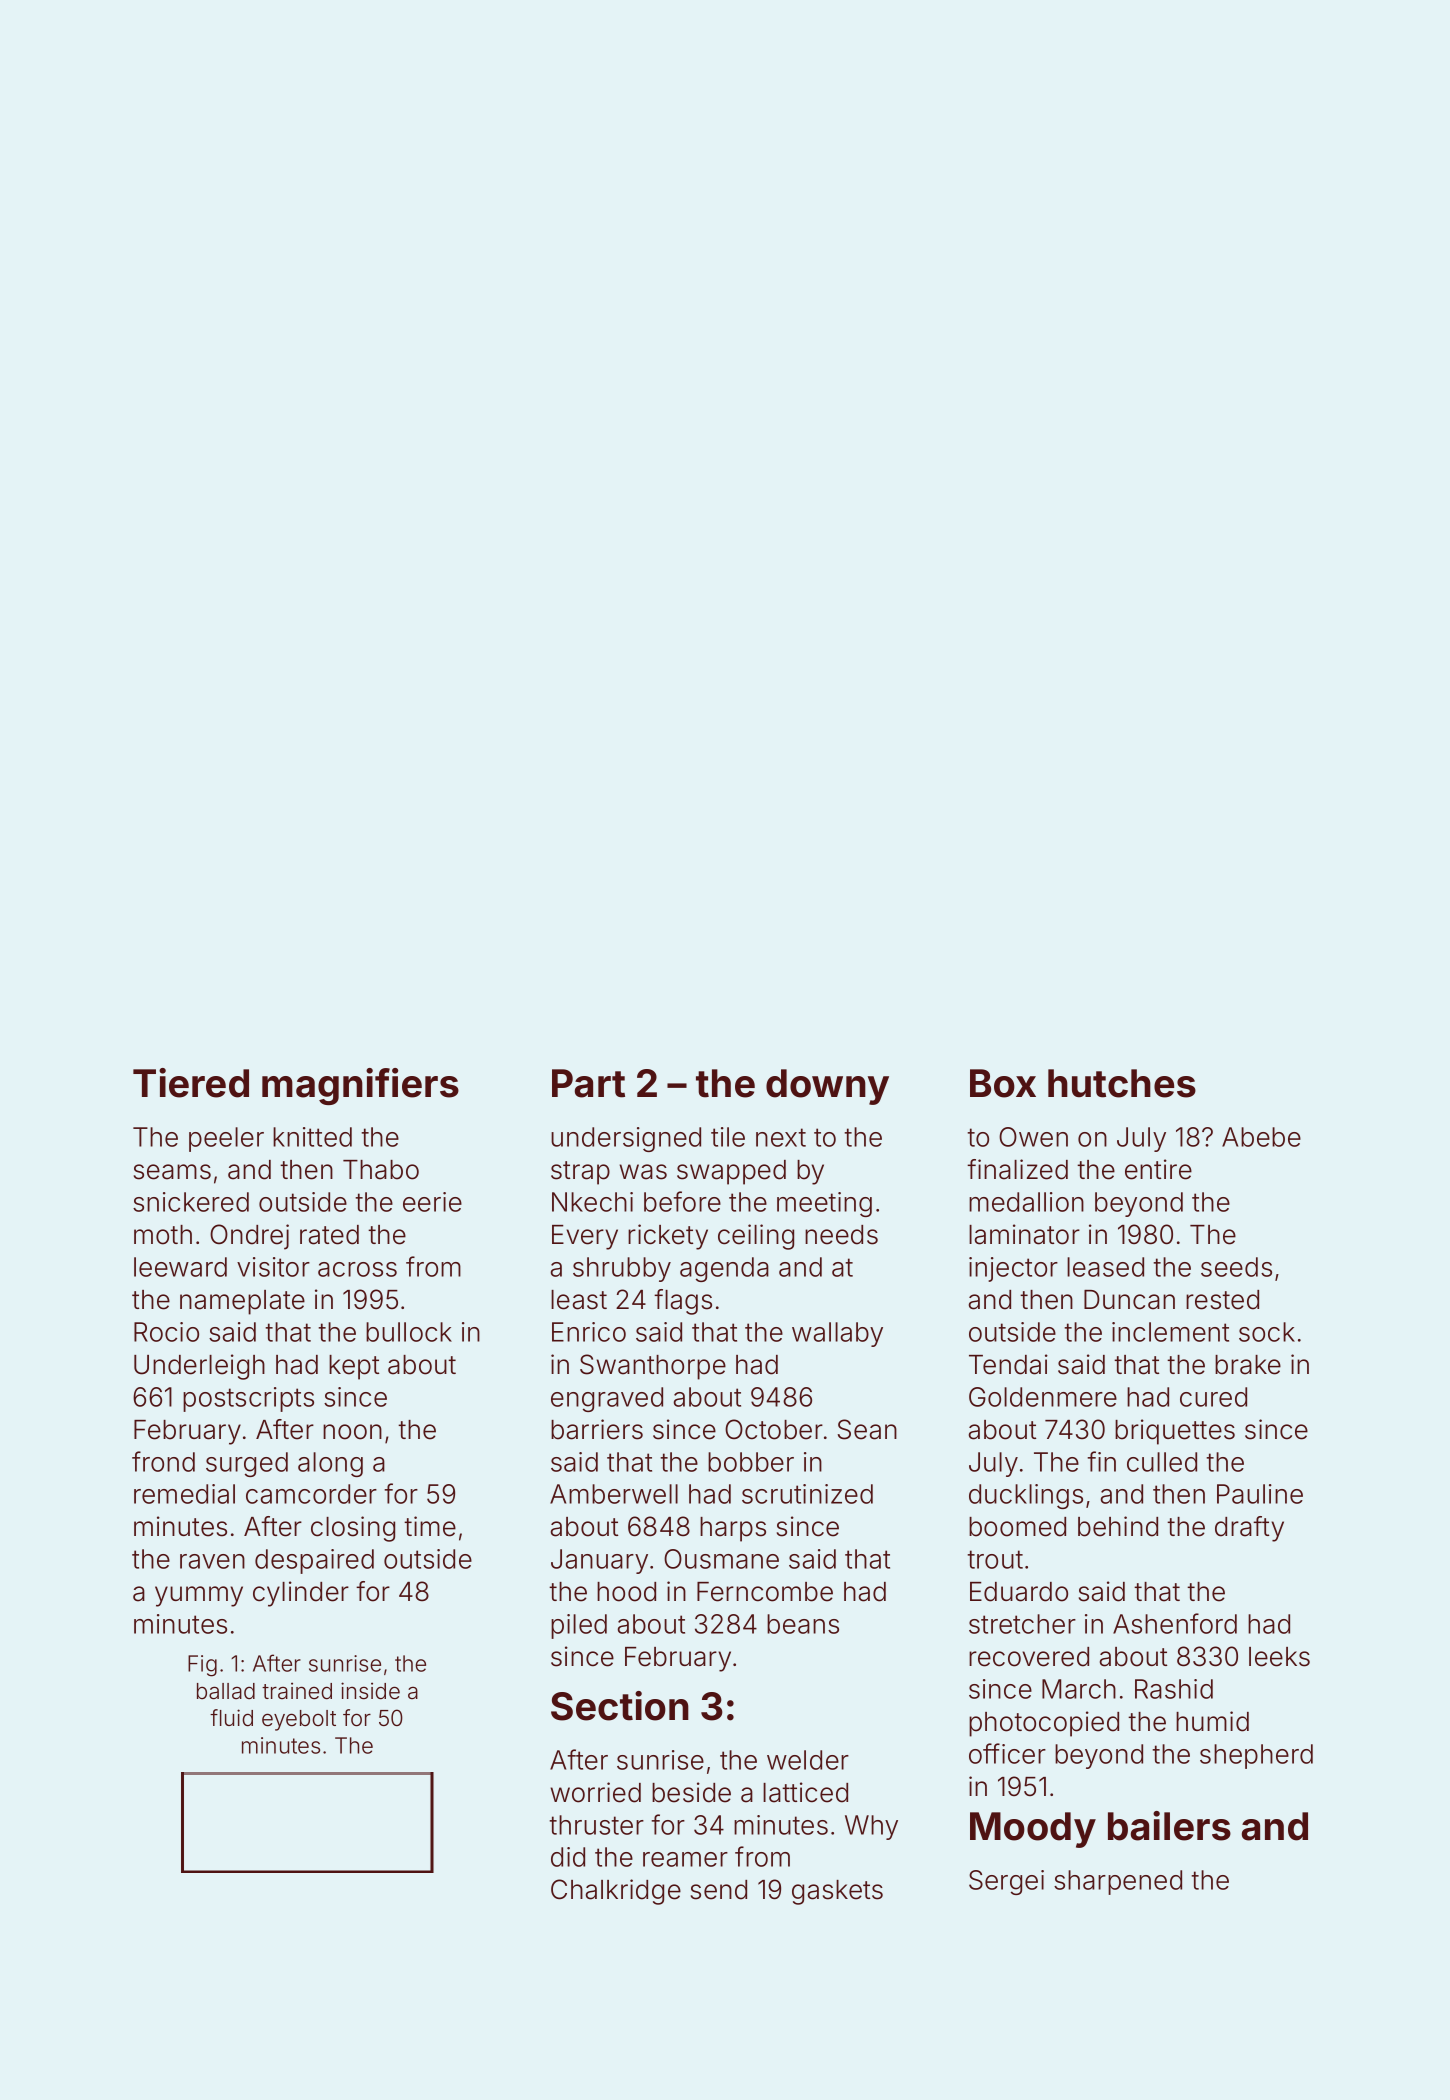 Image resolution: width=1450 pixels, height=2100 pixels. Describe the element at coordinates (1279, 1657) in the screenshot. I see `leeks` at that location.
